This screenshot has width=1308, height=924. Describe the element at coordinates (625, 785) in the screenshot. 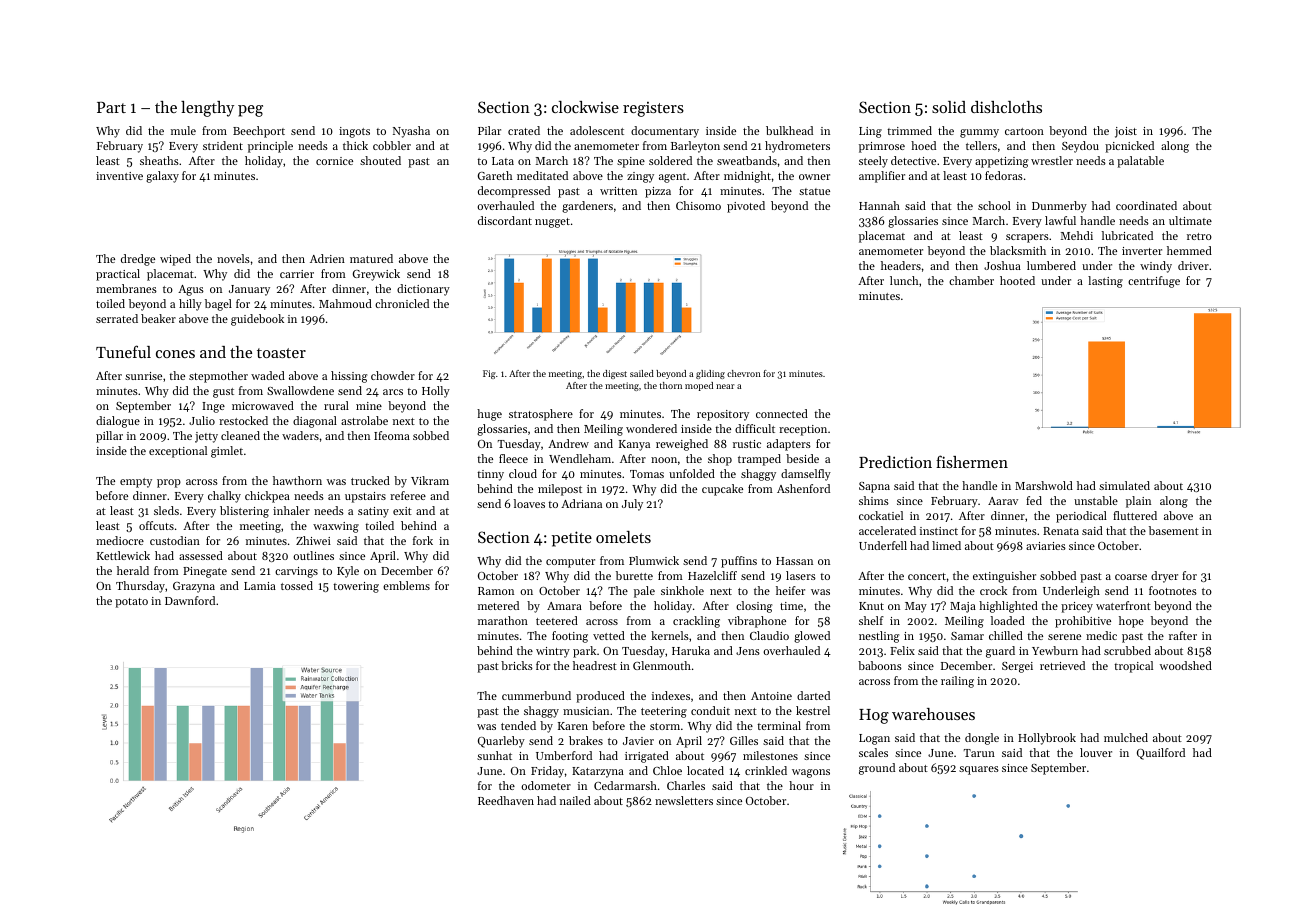

I see `Cedarmarsh` at that location.
